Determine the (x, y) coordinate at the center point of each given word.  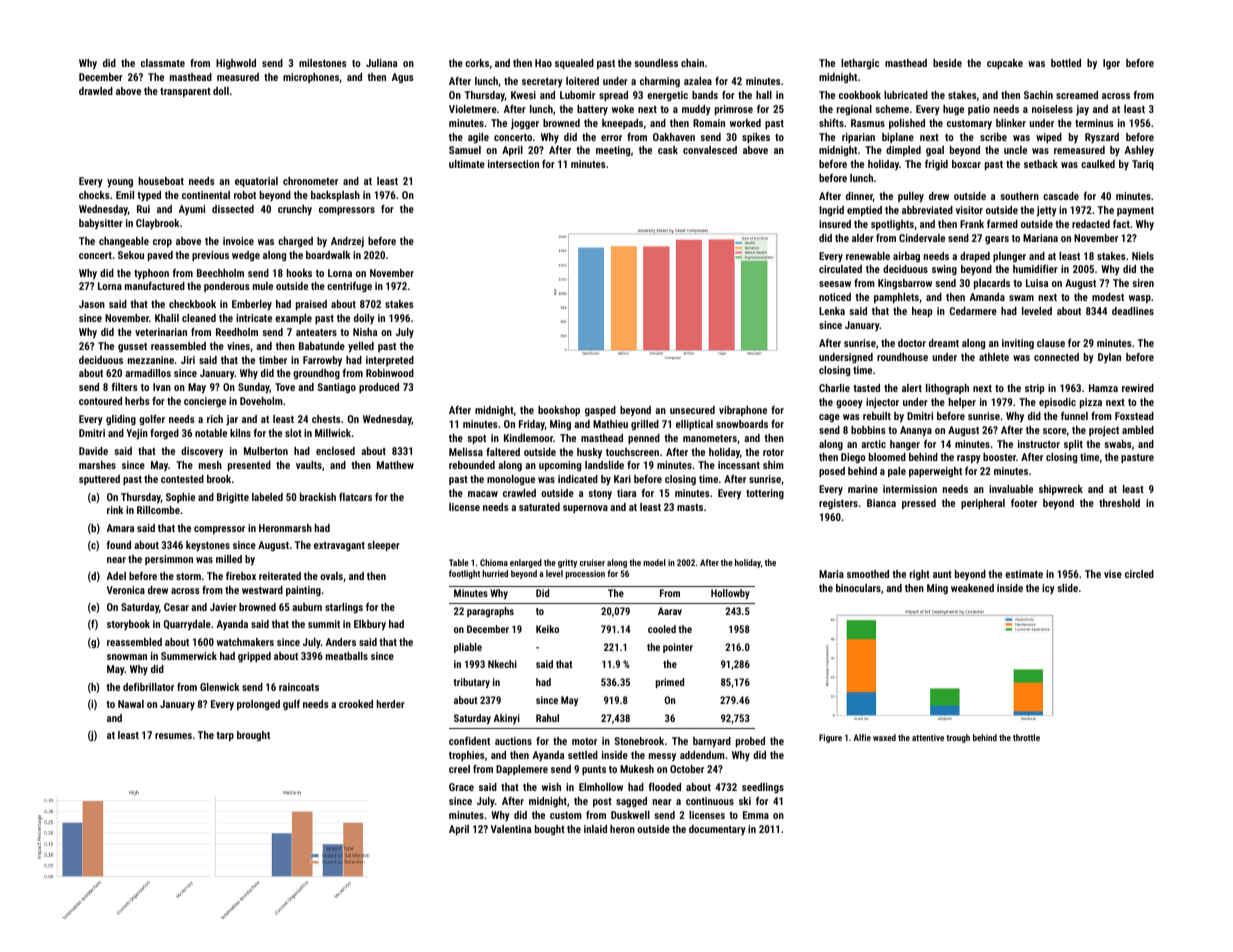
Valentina (511, 829)
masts (690, 507)
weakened (972, 588)
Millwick (333, 433)
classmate (163, 63)
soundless (656, 63)
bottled (1066, 63)
